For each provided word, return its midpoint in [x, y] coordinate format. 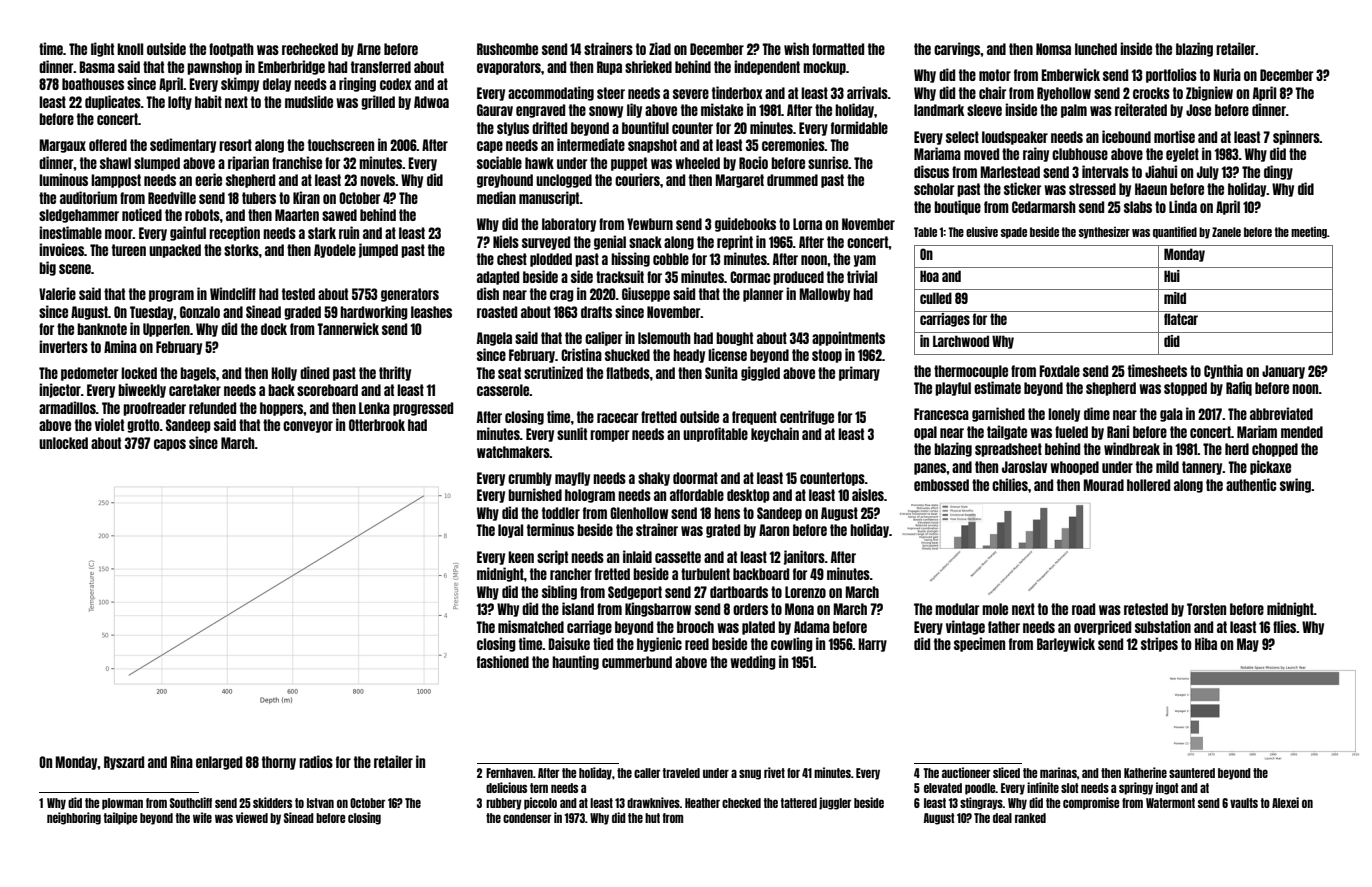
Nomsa [1053, 49]
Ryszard [124, 763]
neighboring [74, 818]
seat [509, 373]
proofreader [154, 409]
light [102, 49]
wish [796, 48]
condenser [527, 818]
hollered [1148, 485]
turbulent [705, 574]
